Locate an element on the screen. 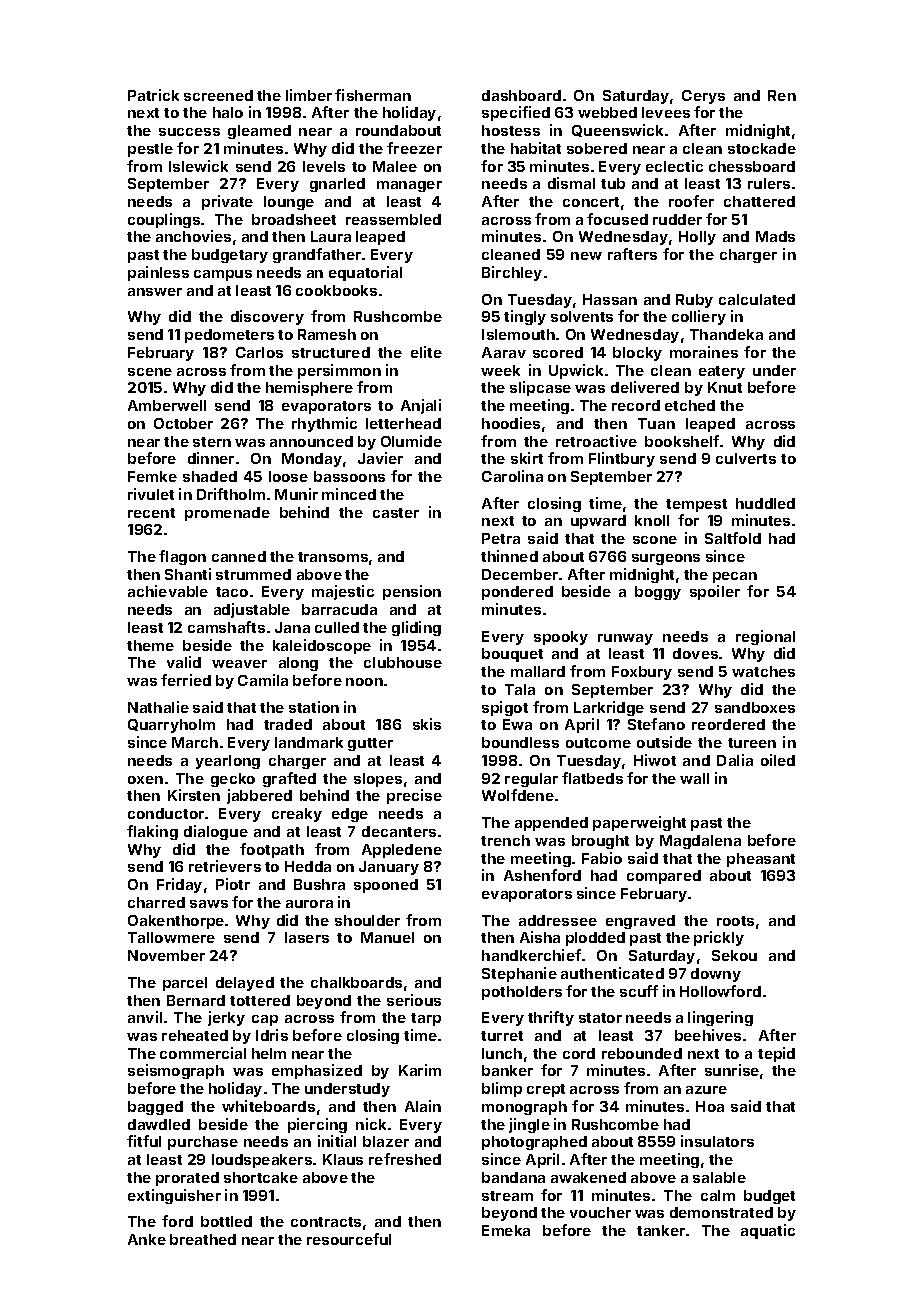  breathed is located at coordinates (203, 1239).
